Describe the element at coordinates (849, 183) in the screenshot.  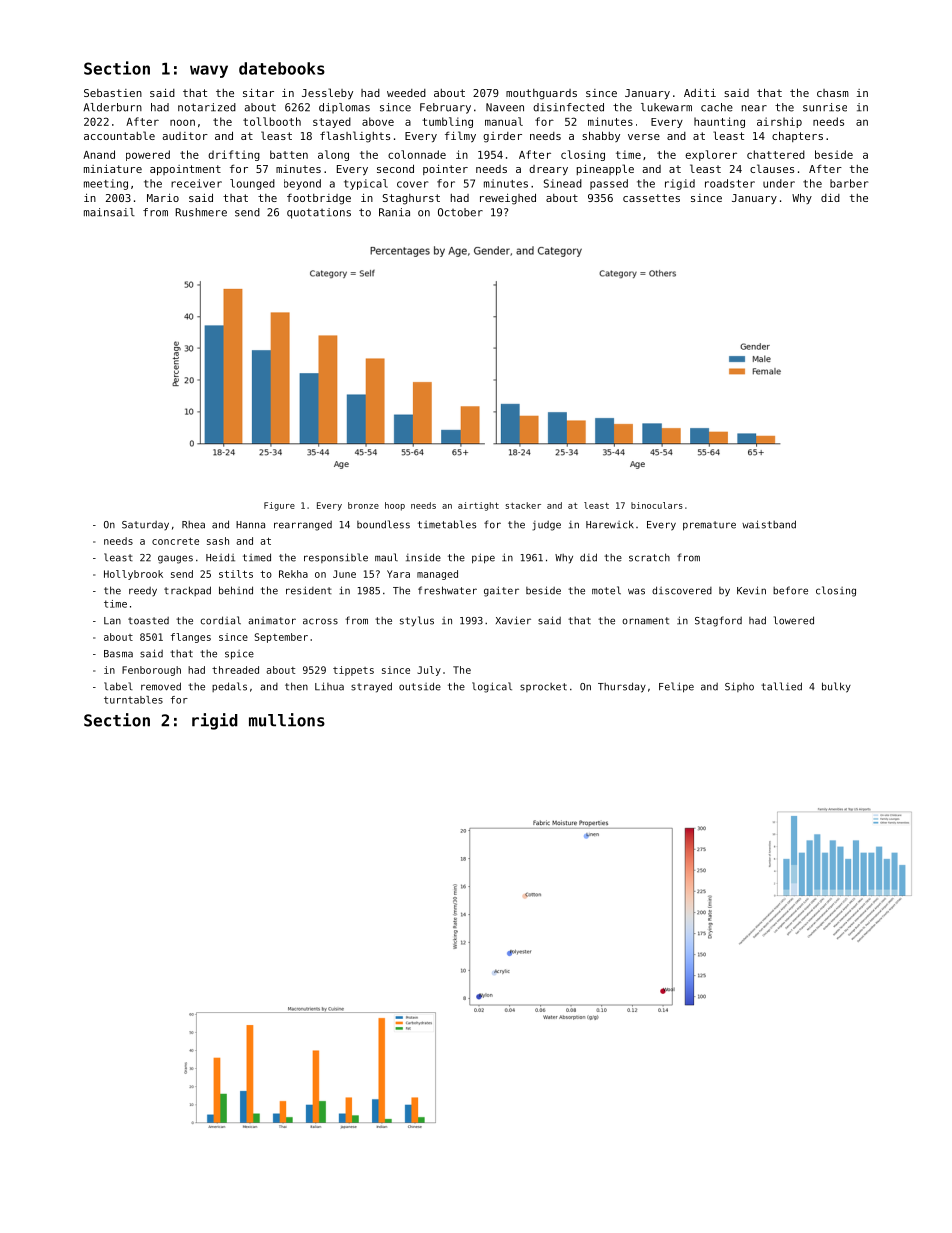
I see `barber` at that location.
